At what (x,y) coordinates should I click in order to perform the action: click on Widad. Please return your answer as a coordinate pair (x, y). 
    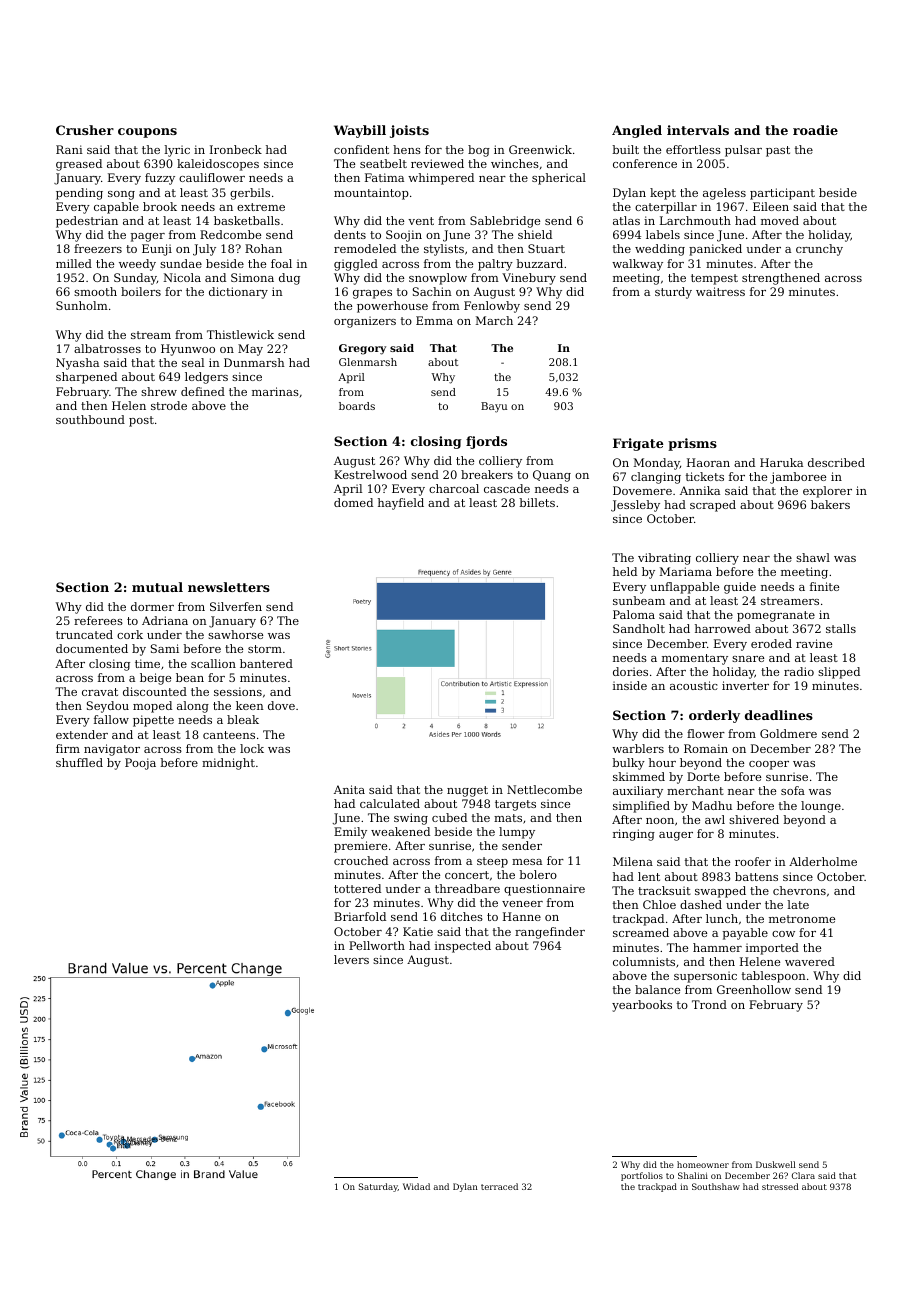
    Looking at the image, I should click on (416, 1186).
